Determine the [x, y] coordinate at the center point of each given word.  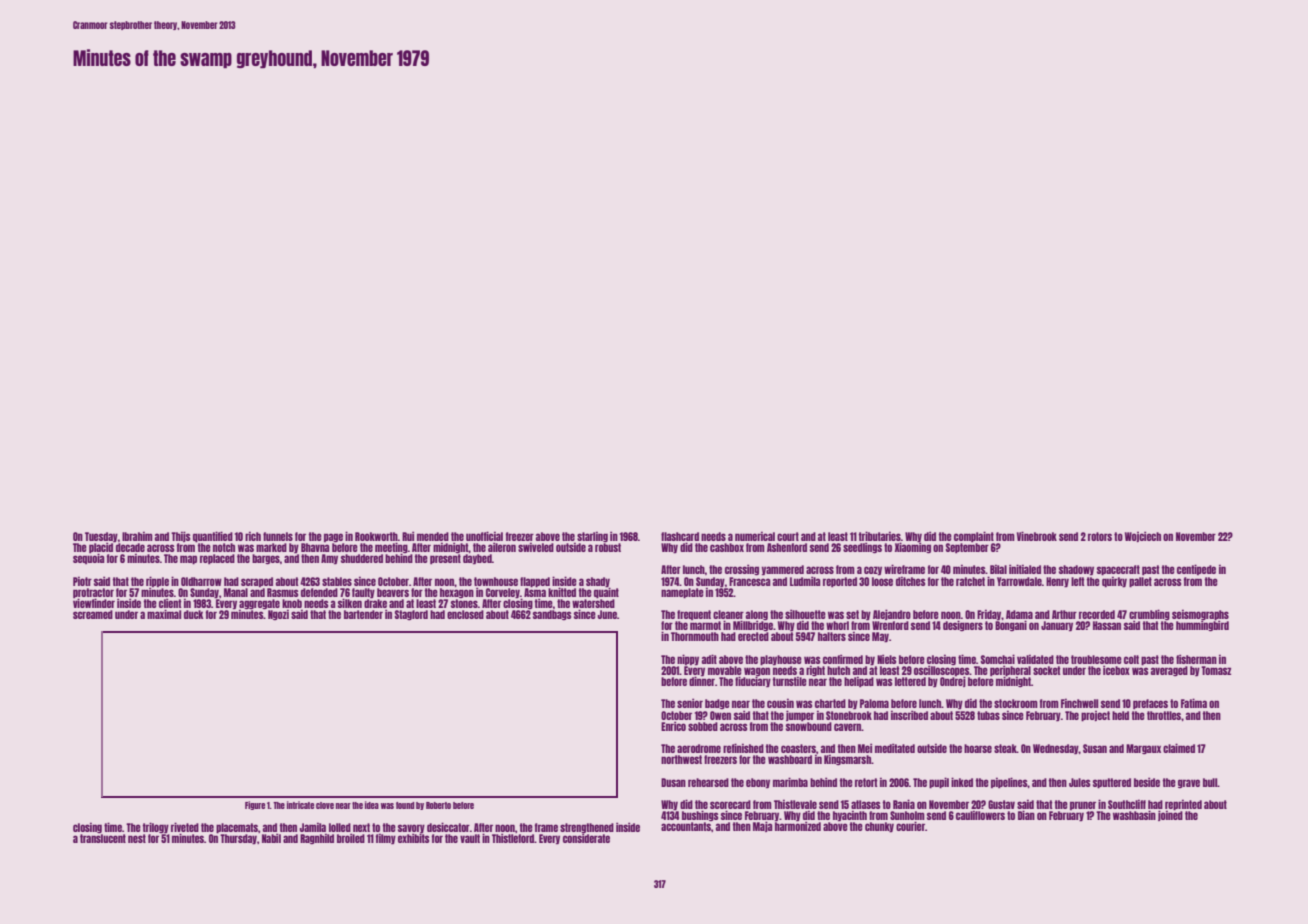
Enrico [673, 726]
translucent [103, 838]
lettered [910, 681]
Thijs [180, 536]
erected [753, 636]
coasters [798, 748]
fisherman [1196, 659]
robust [608, 547]
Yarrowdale [1019, 581]
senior [690, 703]
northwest [681, 759]
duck [193, 614]
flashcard [680, 536]
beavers [393, 592]
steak [1005, 748]
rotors [1100, 536]
